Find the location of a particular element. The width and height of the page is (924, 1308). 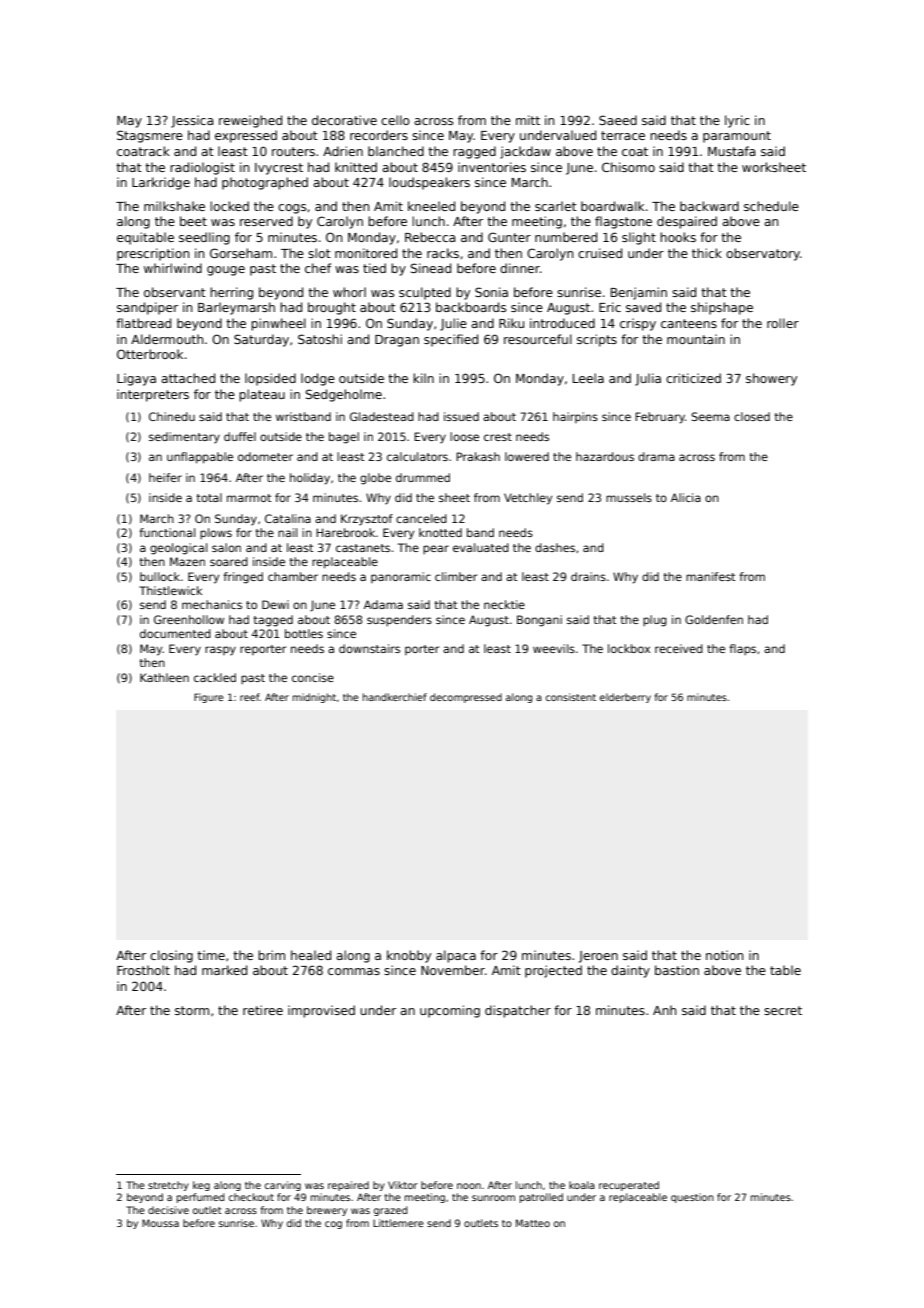

manifest is located at coordinates (711, 576).
